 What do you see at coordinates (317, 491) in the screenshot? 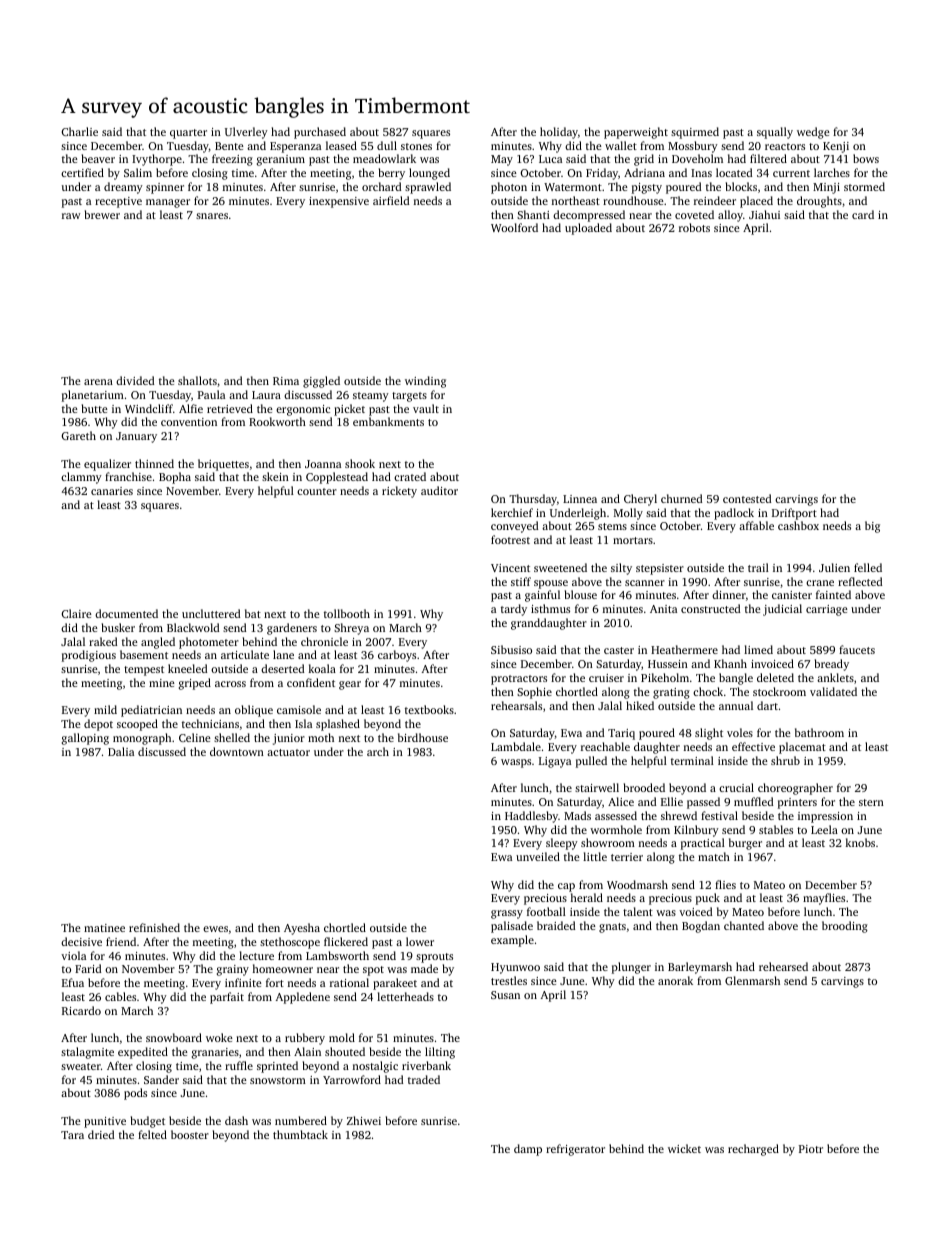
I see `counter` at bounding box center [317, 491].
